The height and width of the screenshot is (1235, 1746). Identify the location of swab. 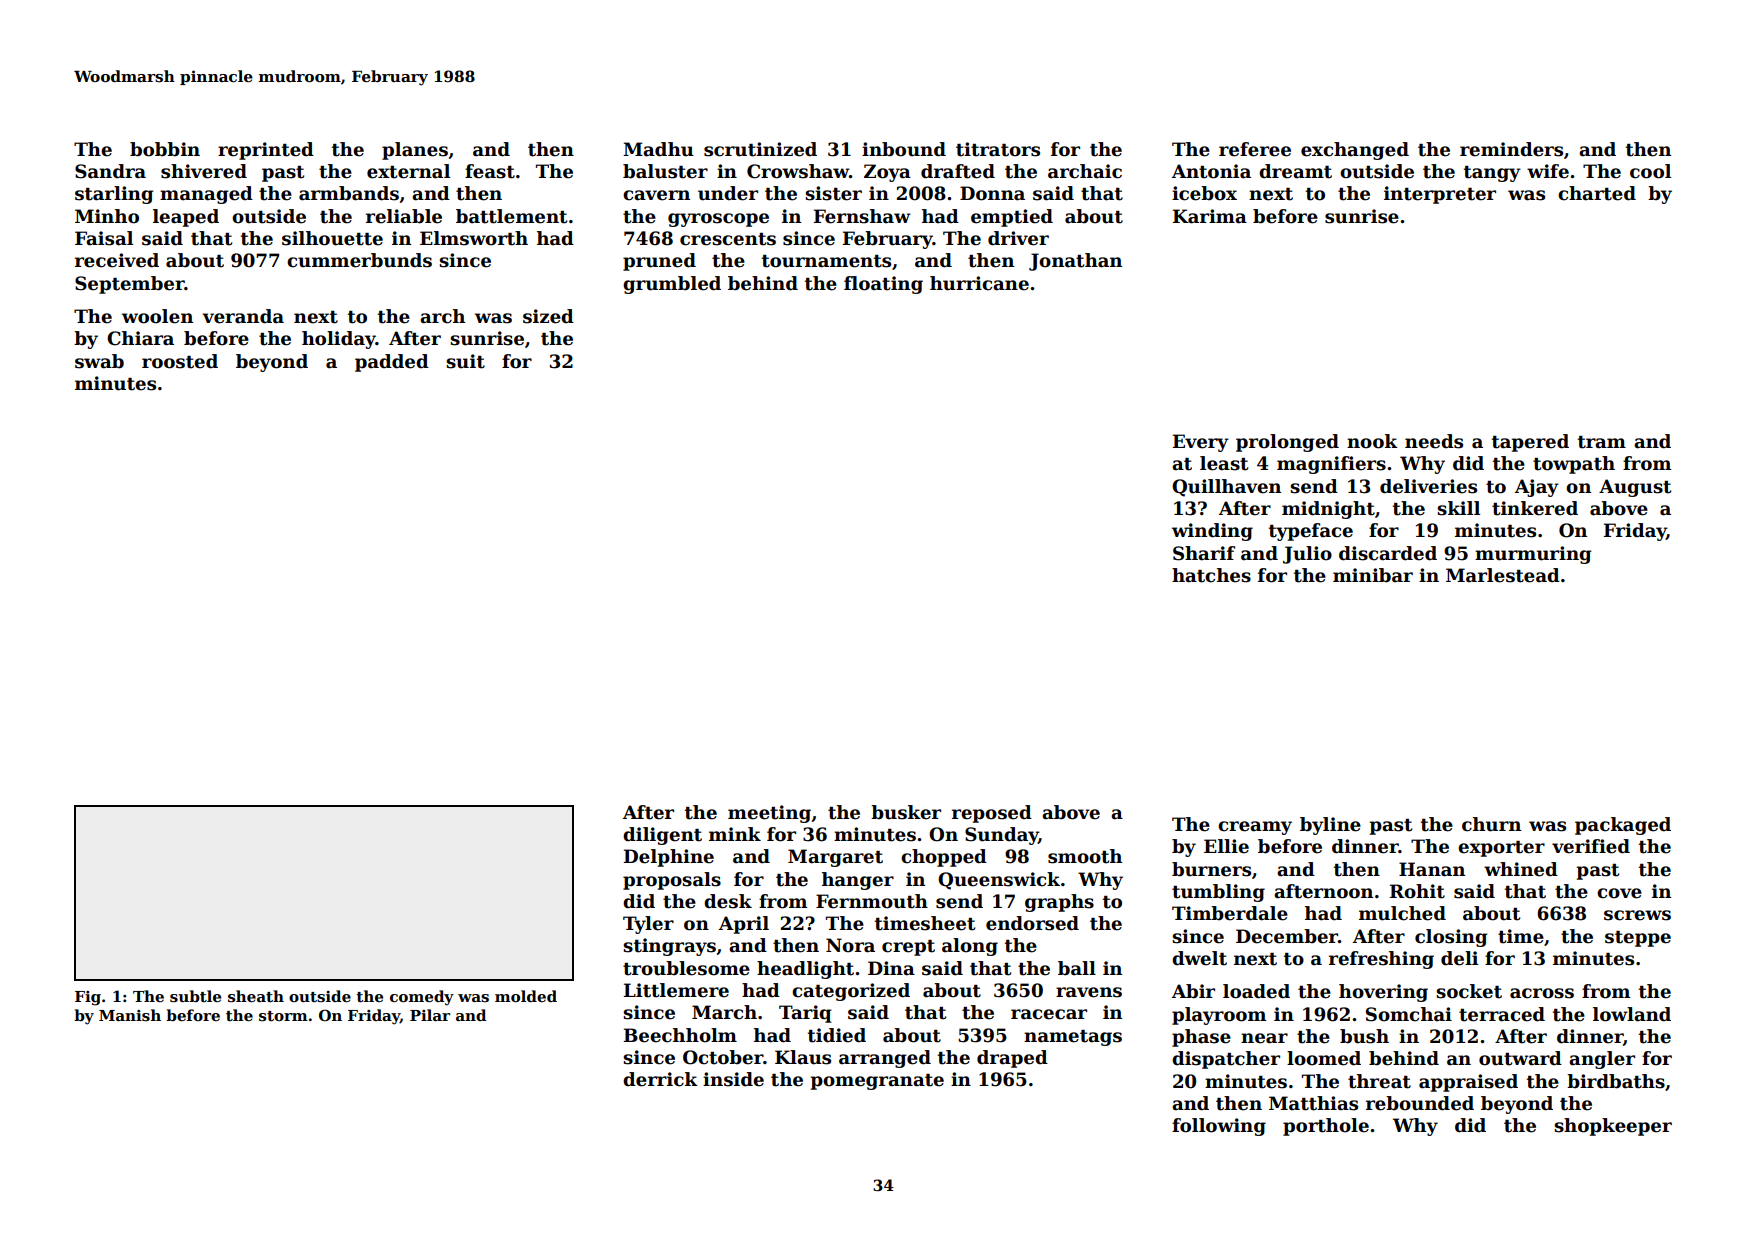
(99, 361).
